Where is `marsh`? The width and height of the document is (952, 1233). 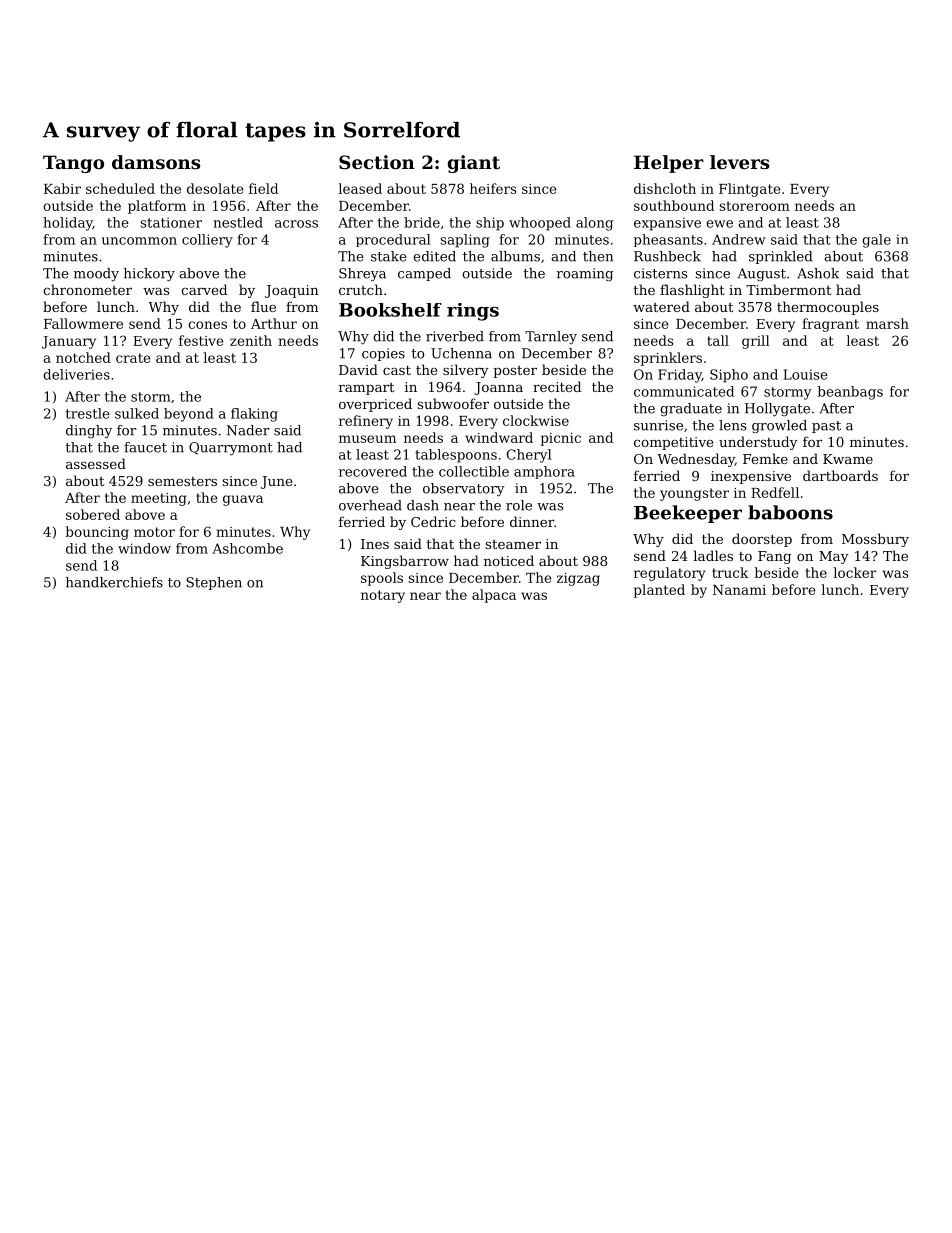 marsh is located at coordinates (887, 323).
